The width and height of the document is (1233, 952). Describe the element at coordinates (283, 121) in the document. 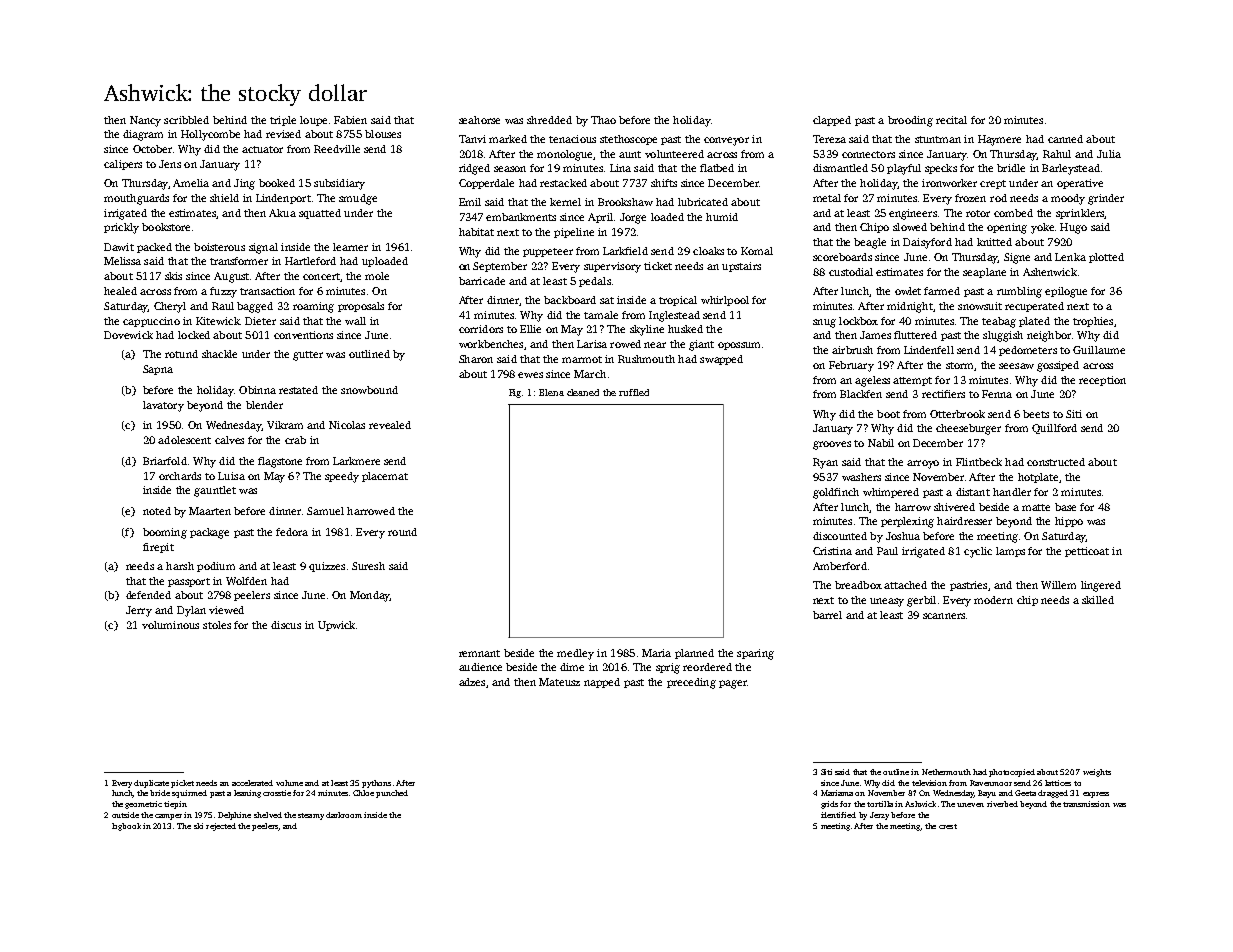

I see `triple` at that location.
